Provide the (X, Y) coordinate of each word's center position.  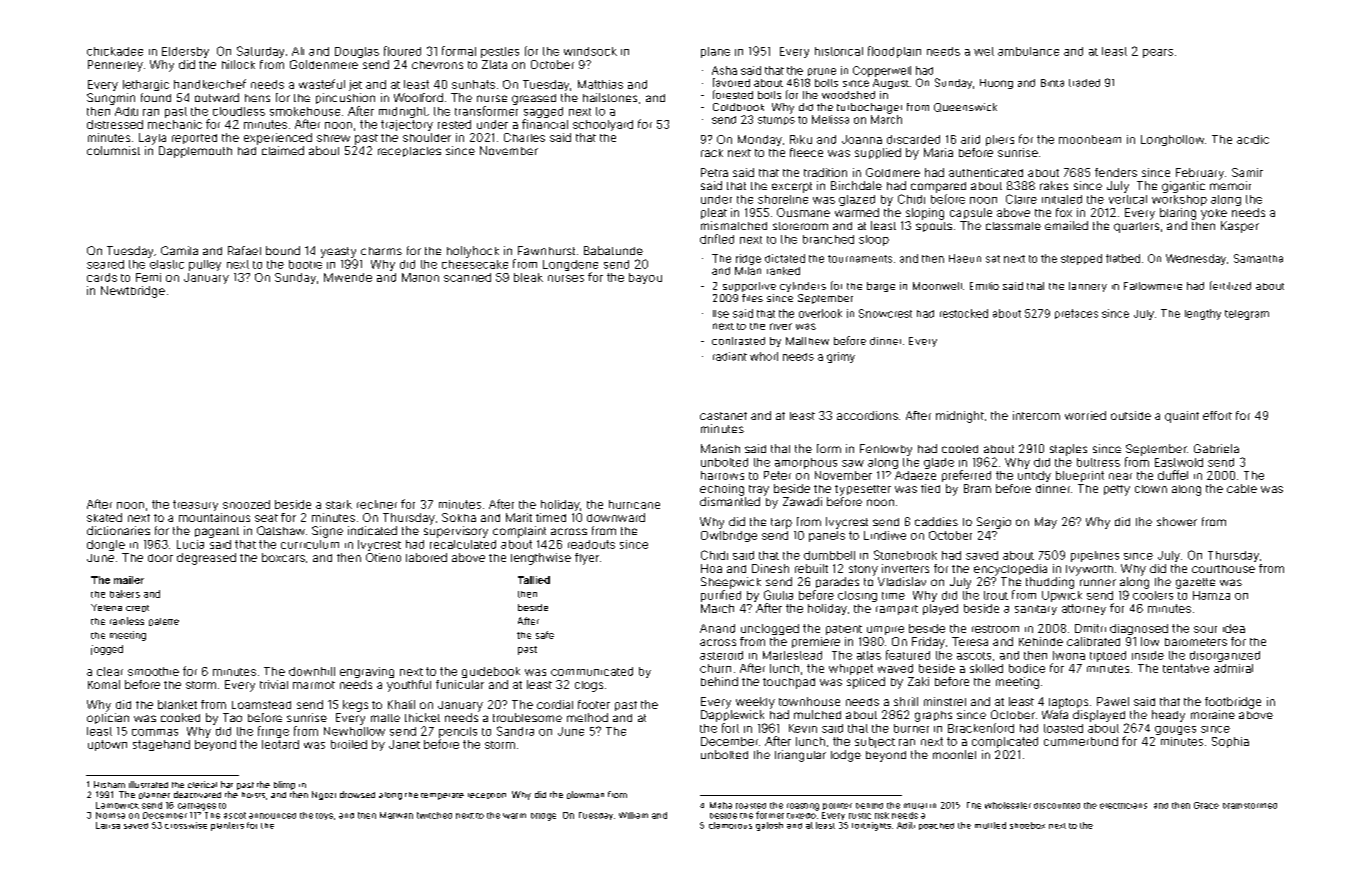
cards (102, 277)
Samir (1247, 172)
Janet (404, 744)
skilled (986, 668)
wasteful (322, 84)
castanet (723, 416)
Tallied (534, 580)
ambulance (1028, 51)
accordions (867, 415)
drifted (717, 239)
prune (822, 72)
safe (545, 635)
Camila (179, 250)
